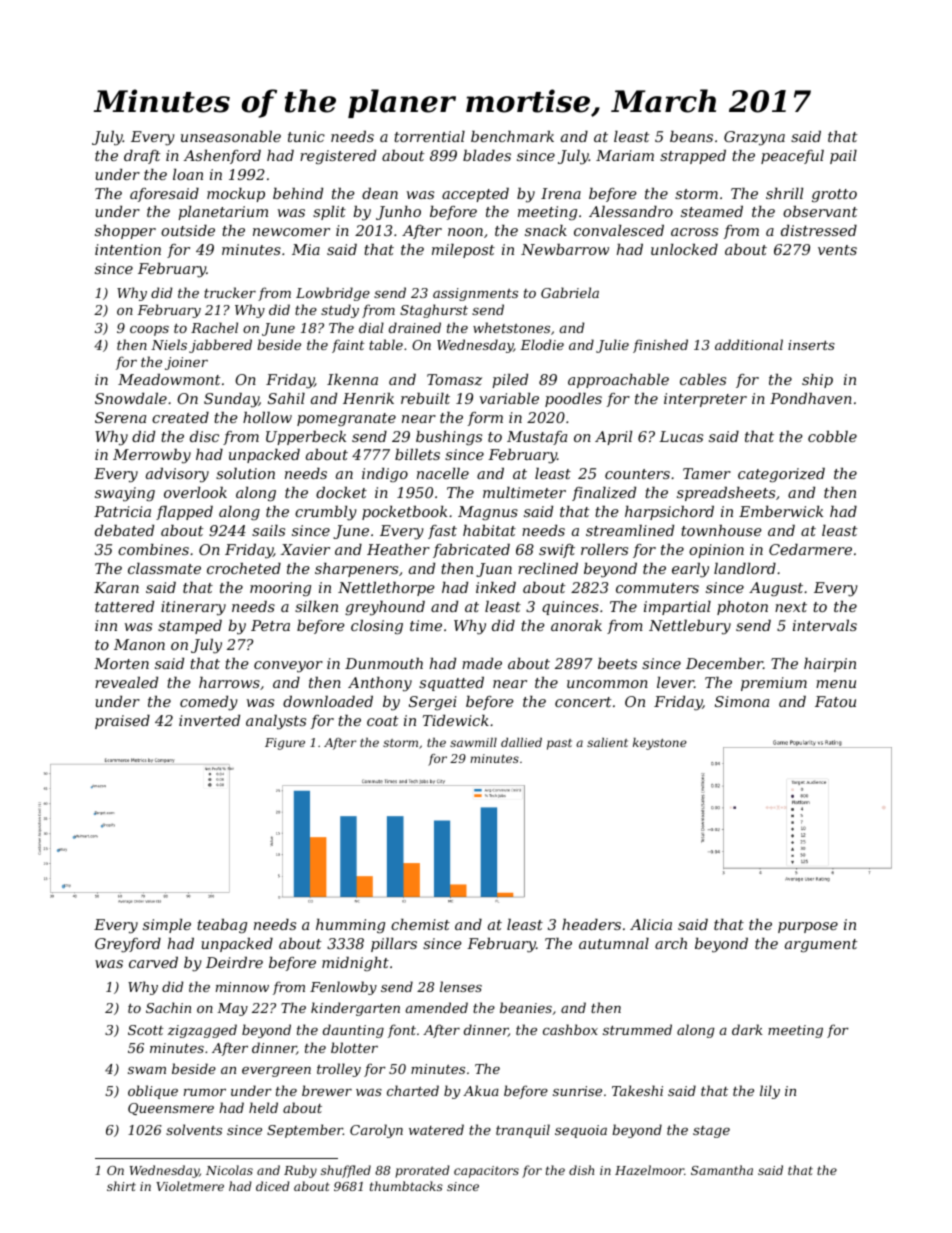  Describe the element at coordinates (350, 926) in the document. I see `humming` at that location.
